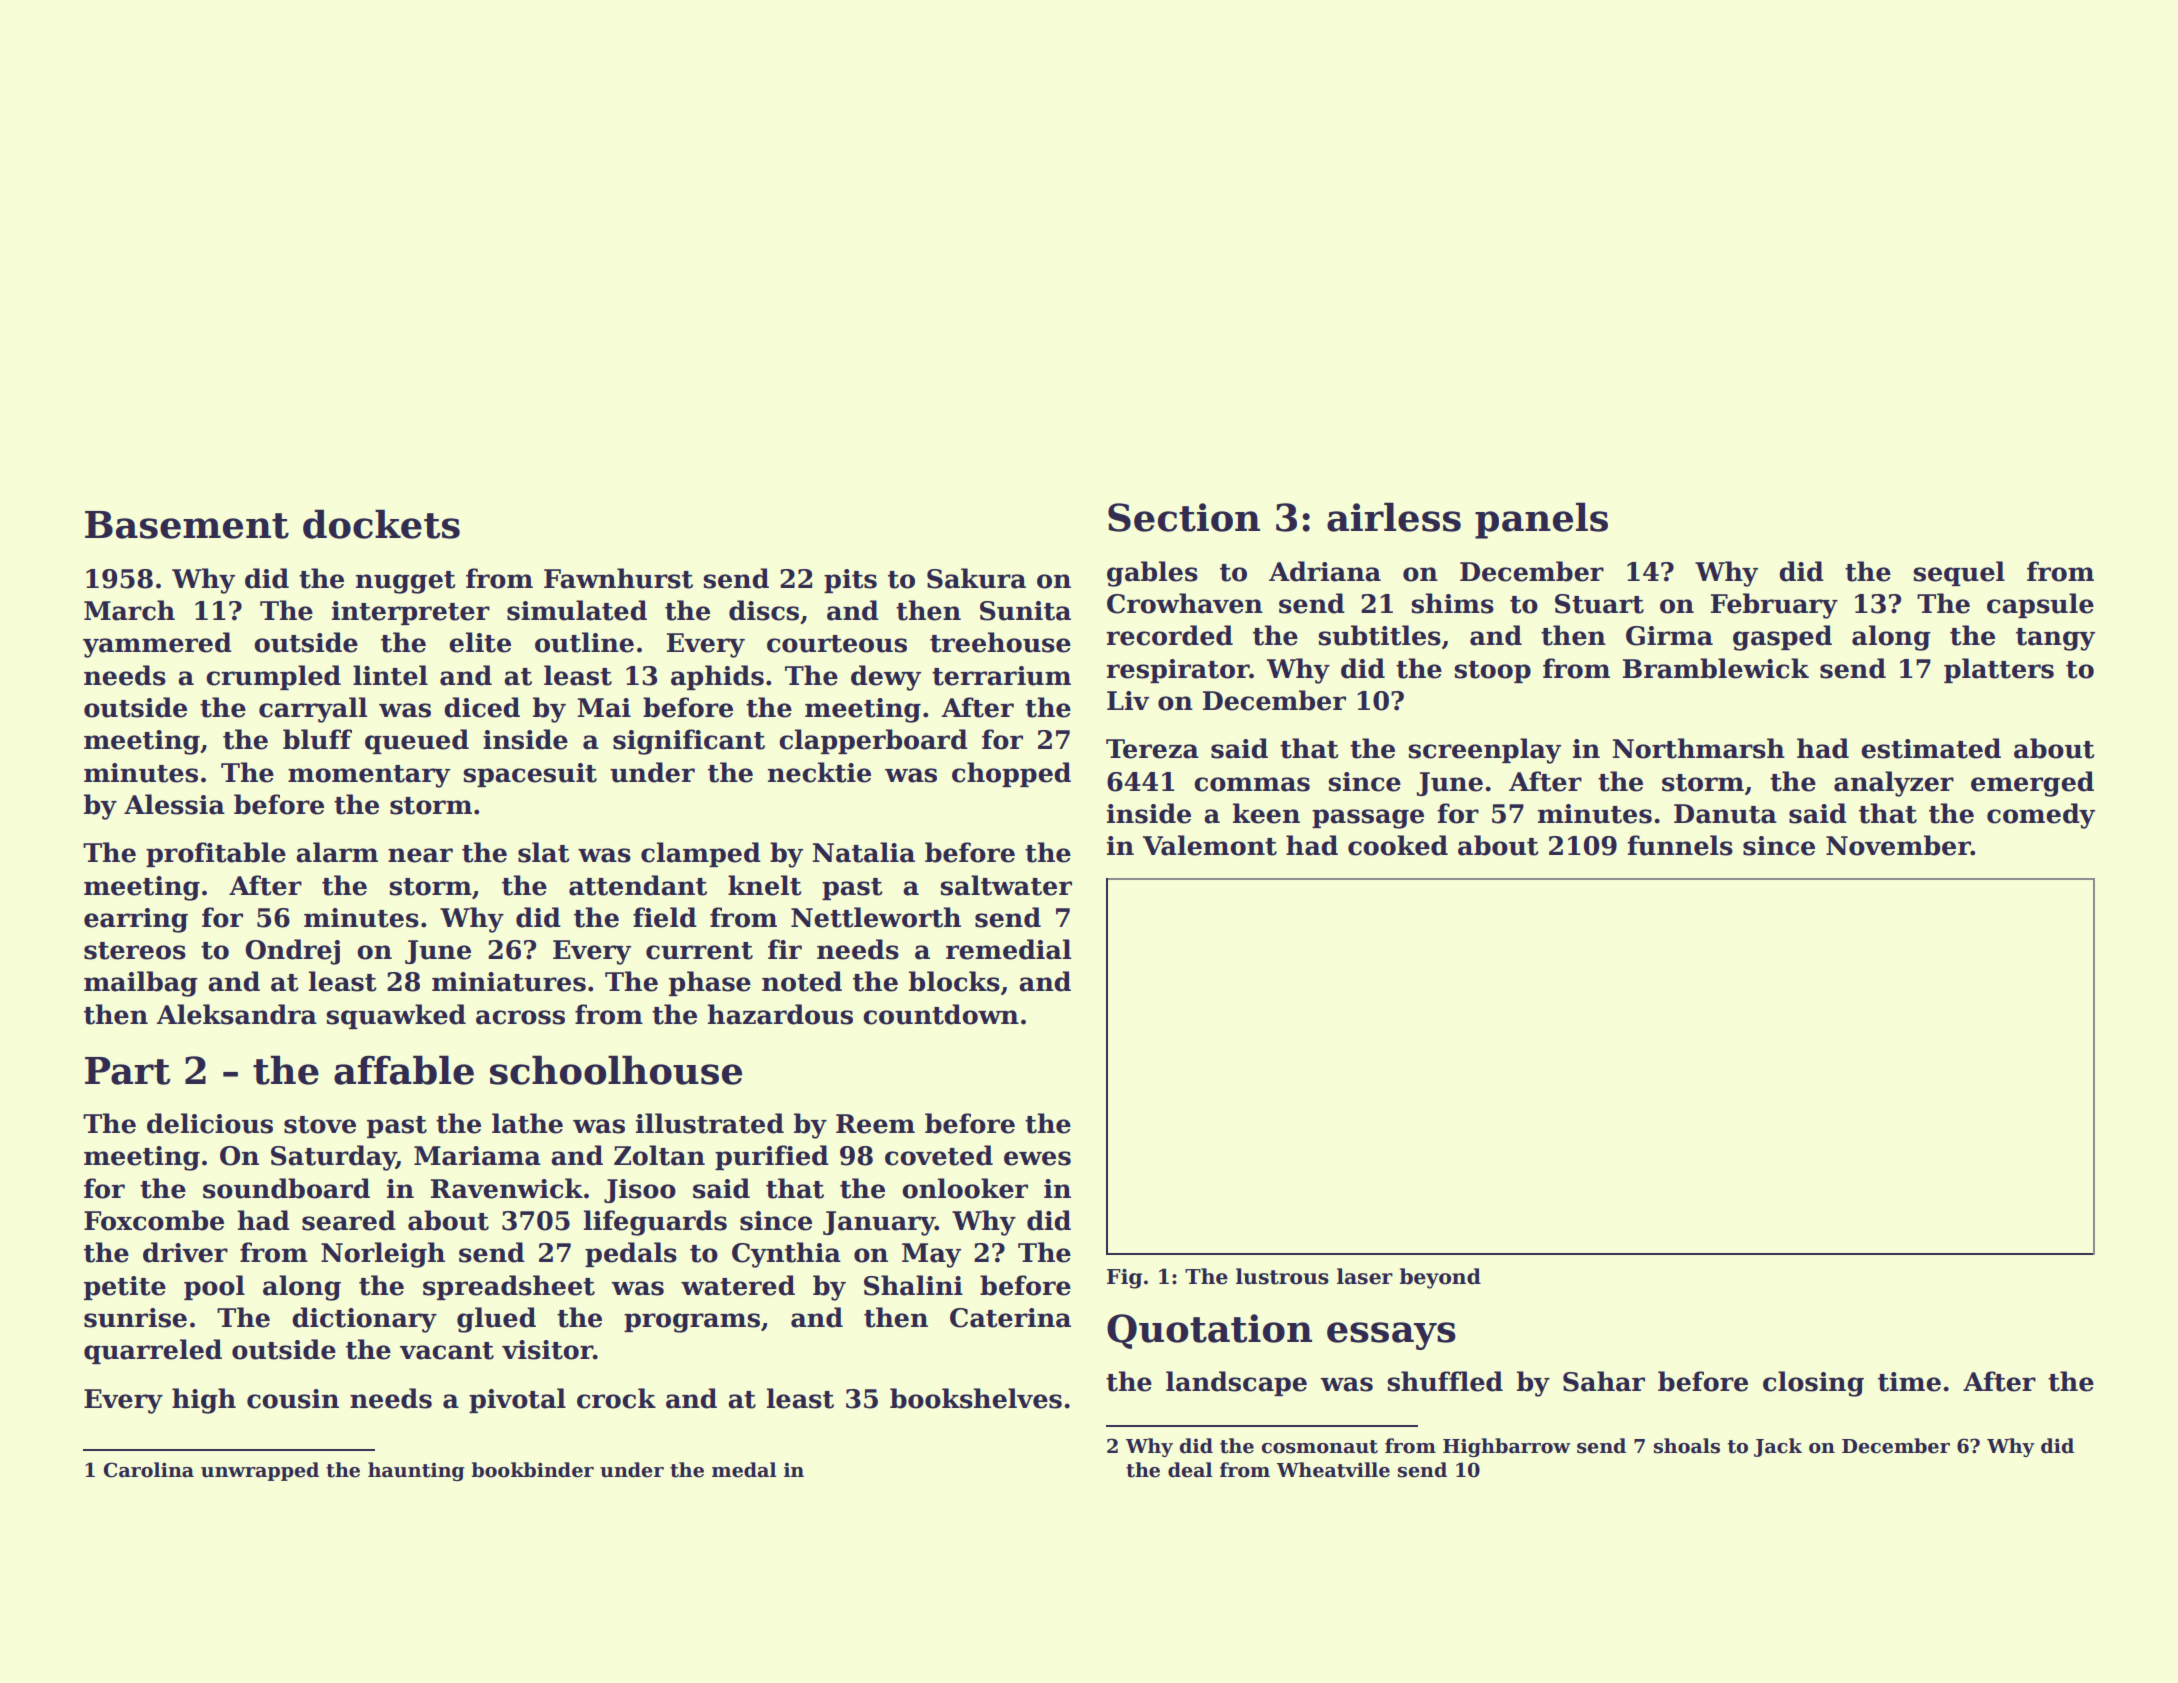 This image has height=1683, width=2178. I want to click on panels, so click(1541, 520).
